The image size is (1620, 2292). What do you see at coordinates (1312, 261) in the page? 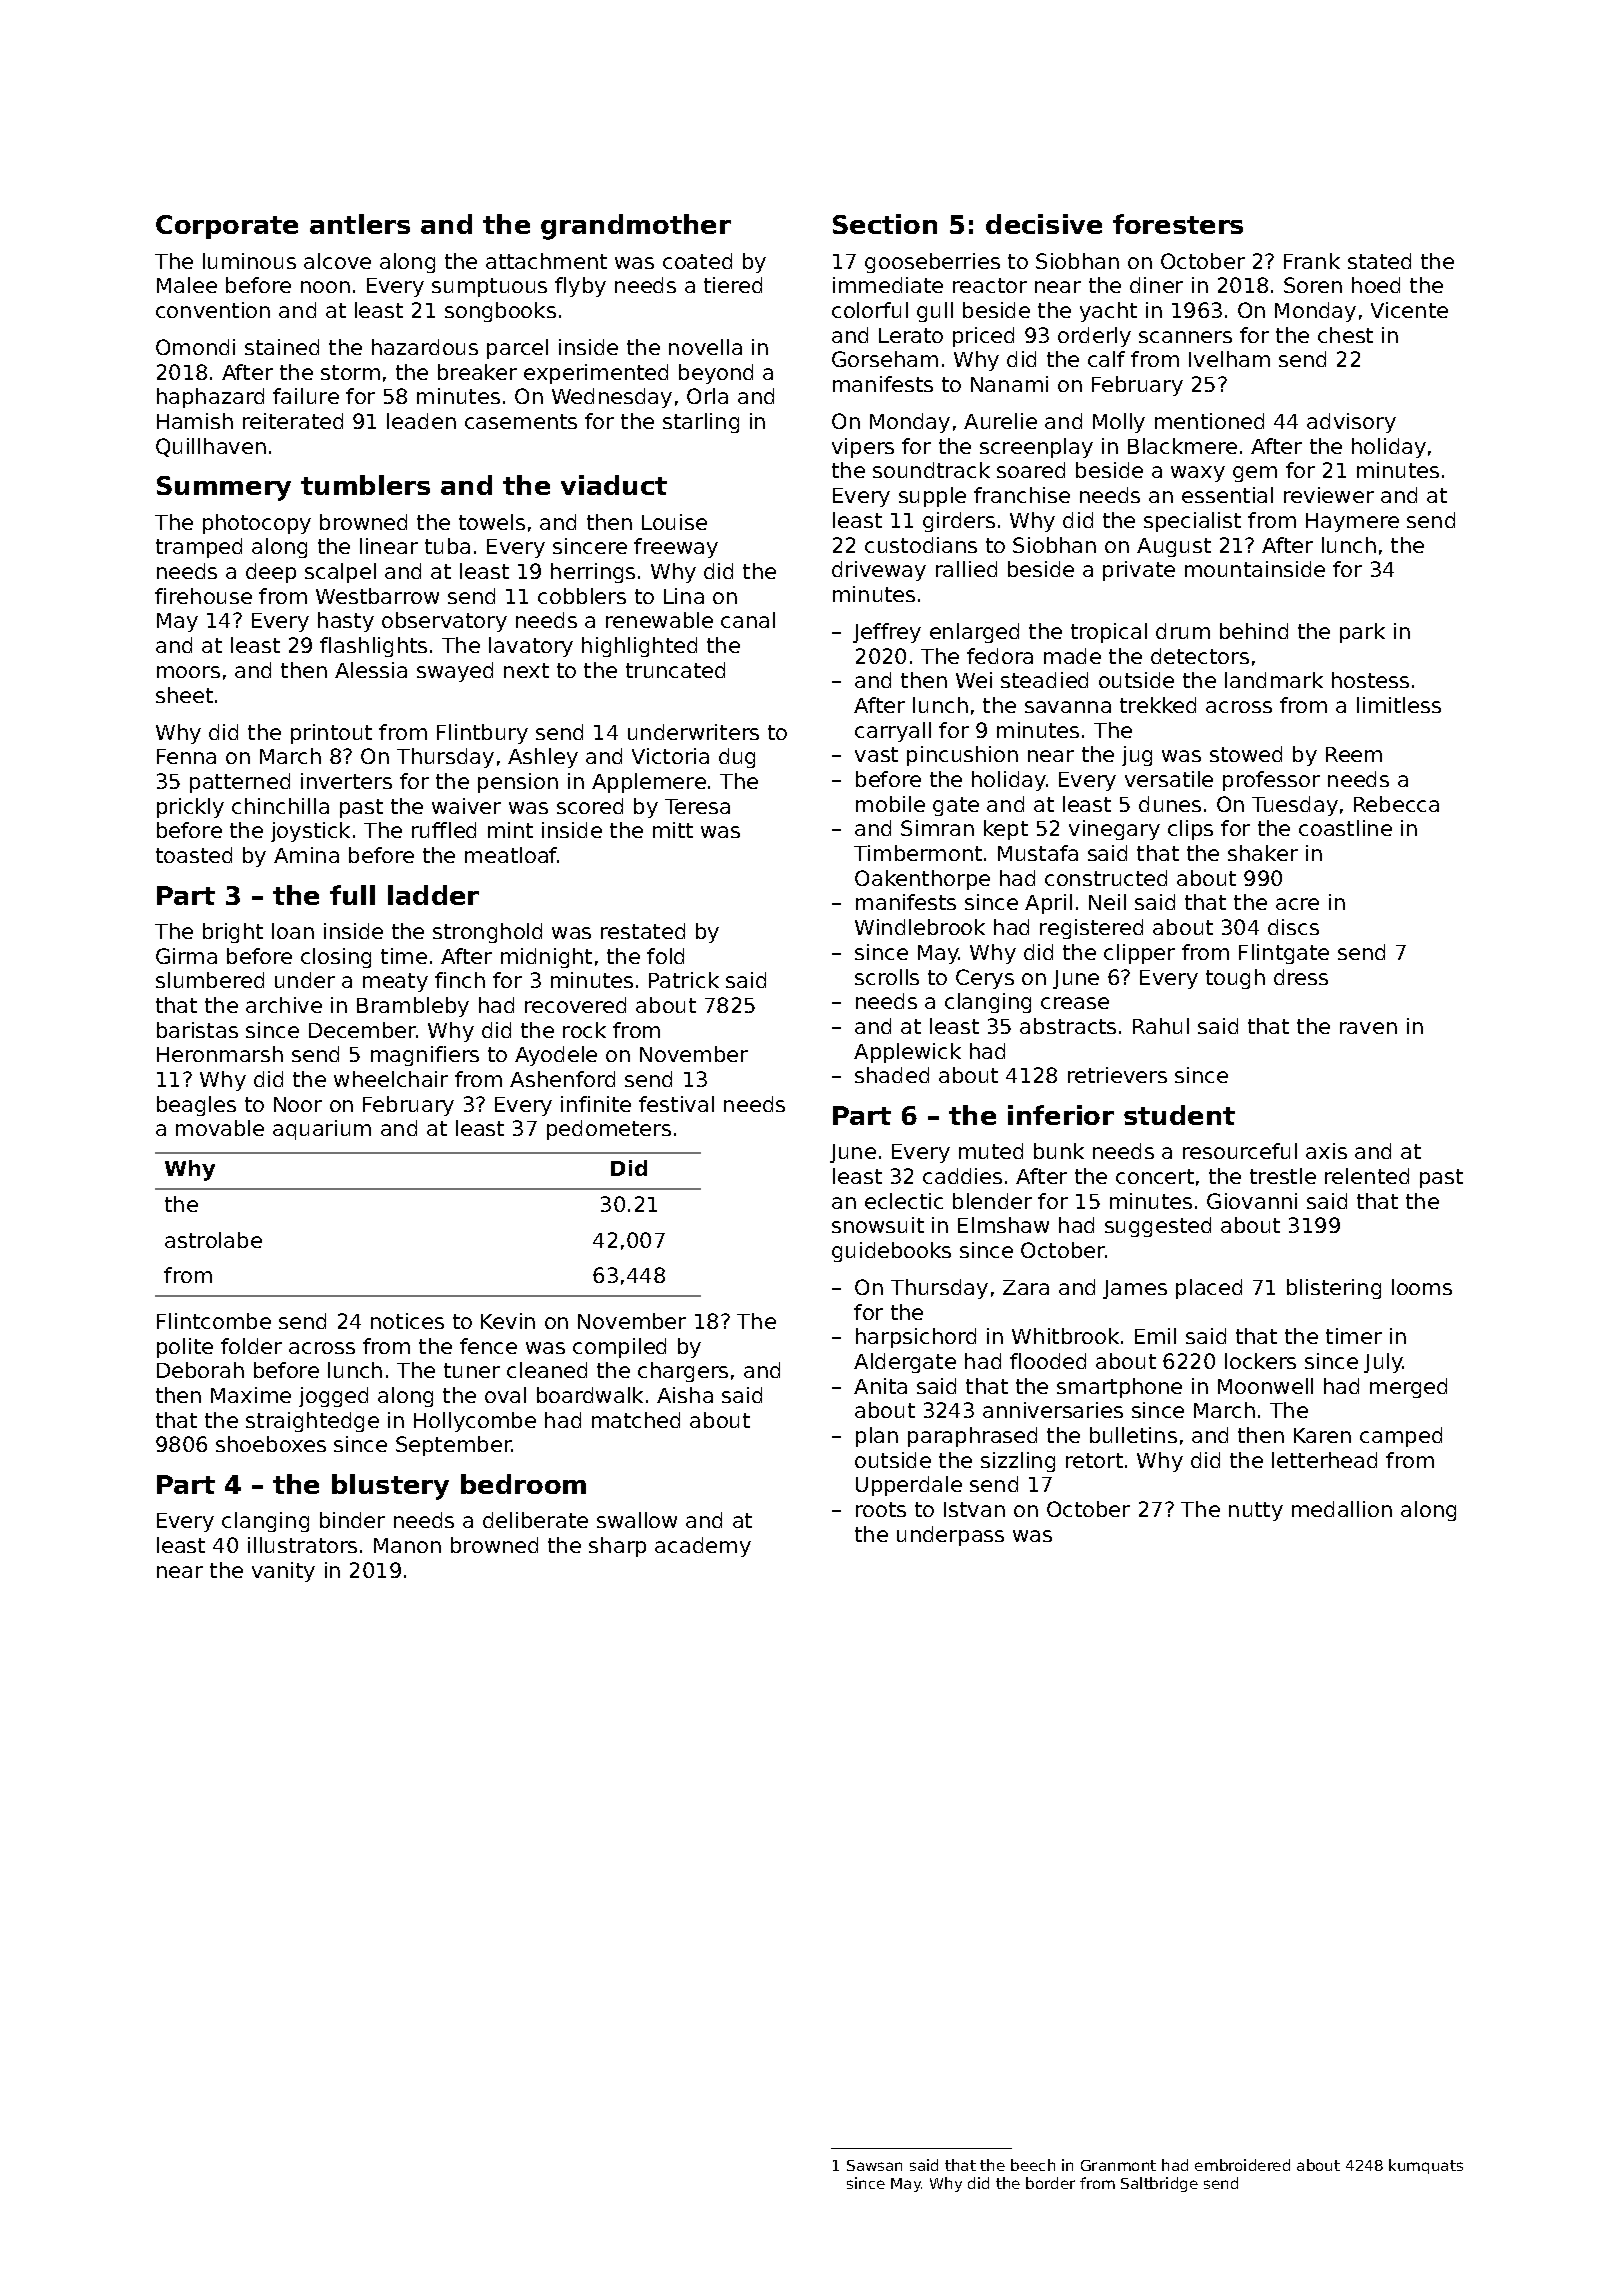
I see `Frank` at bounding box center [1312, 261].
